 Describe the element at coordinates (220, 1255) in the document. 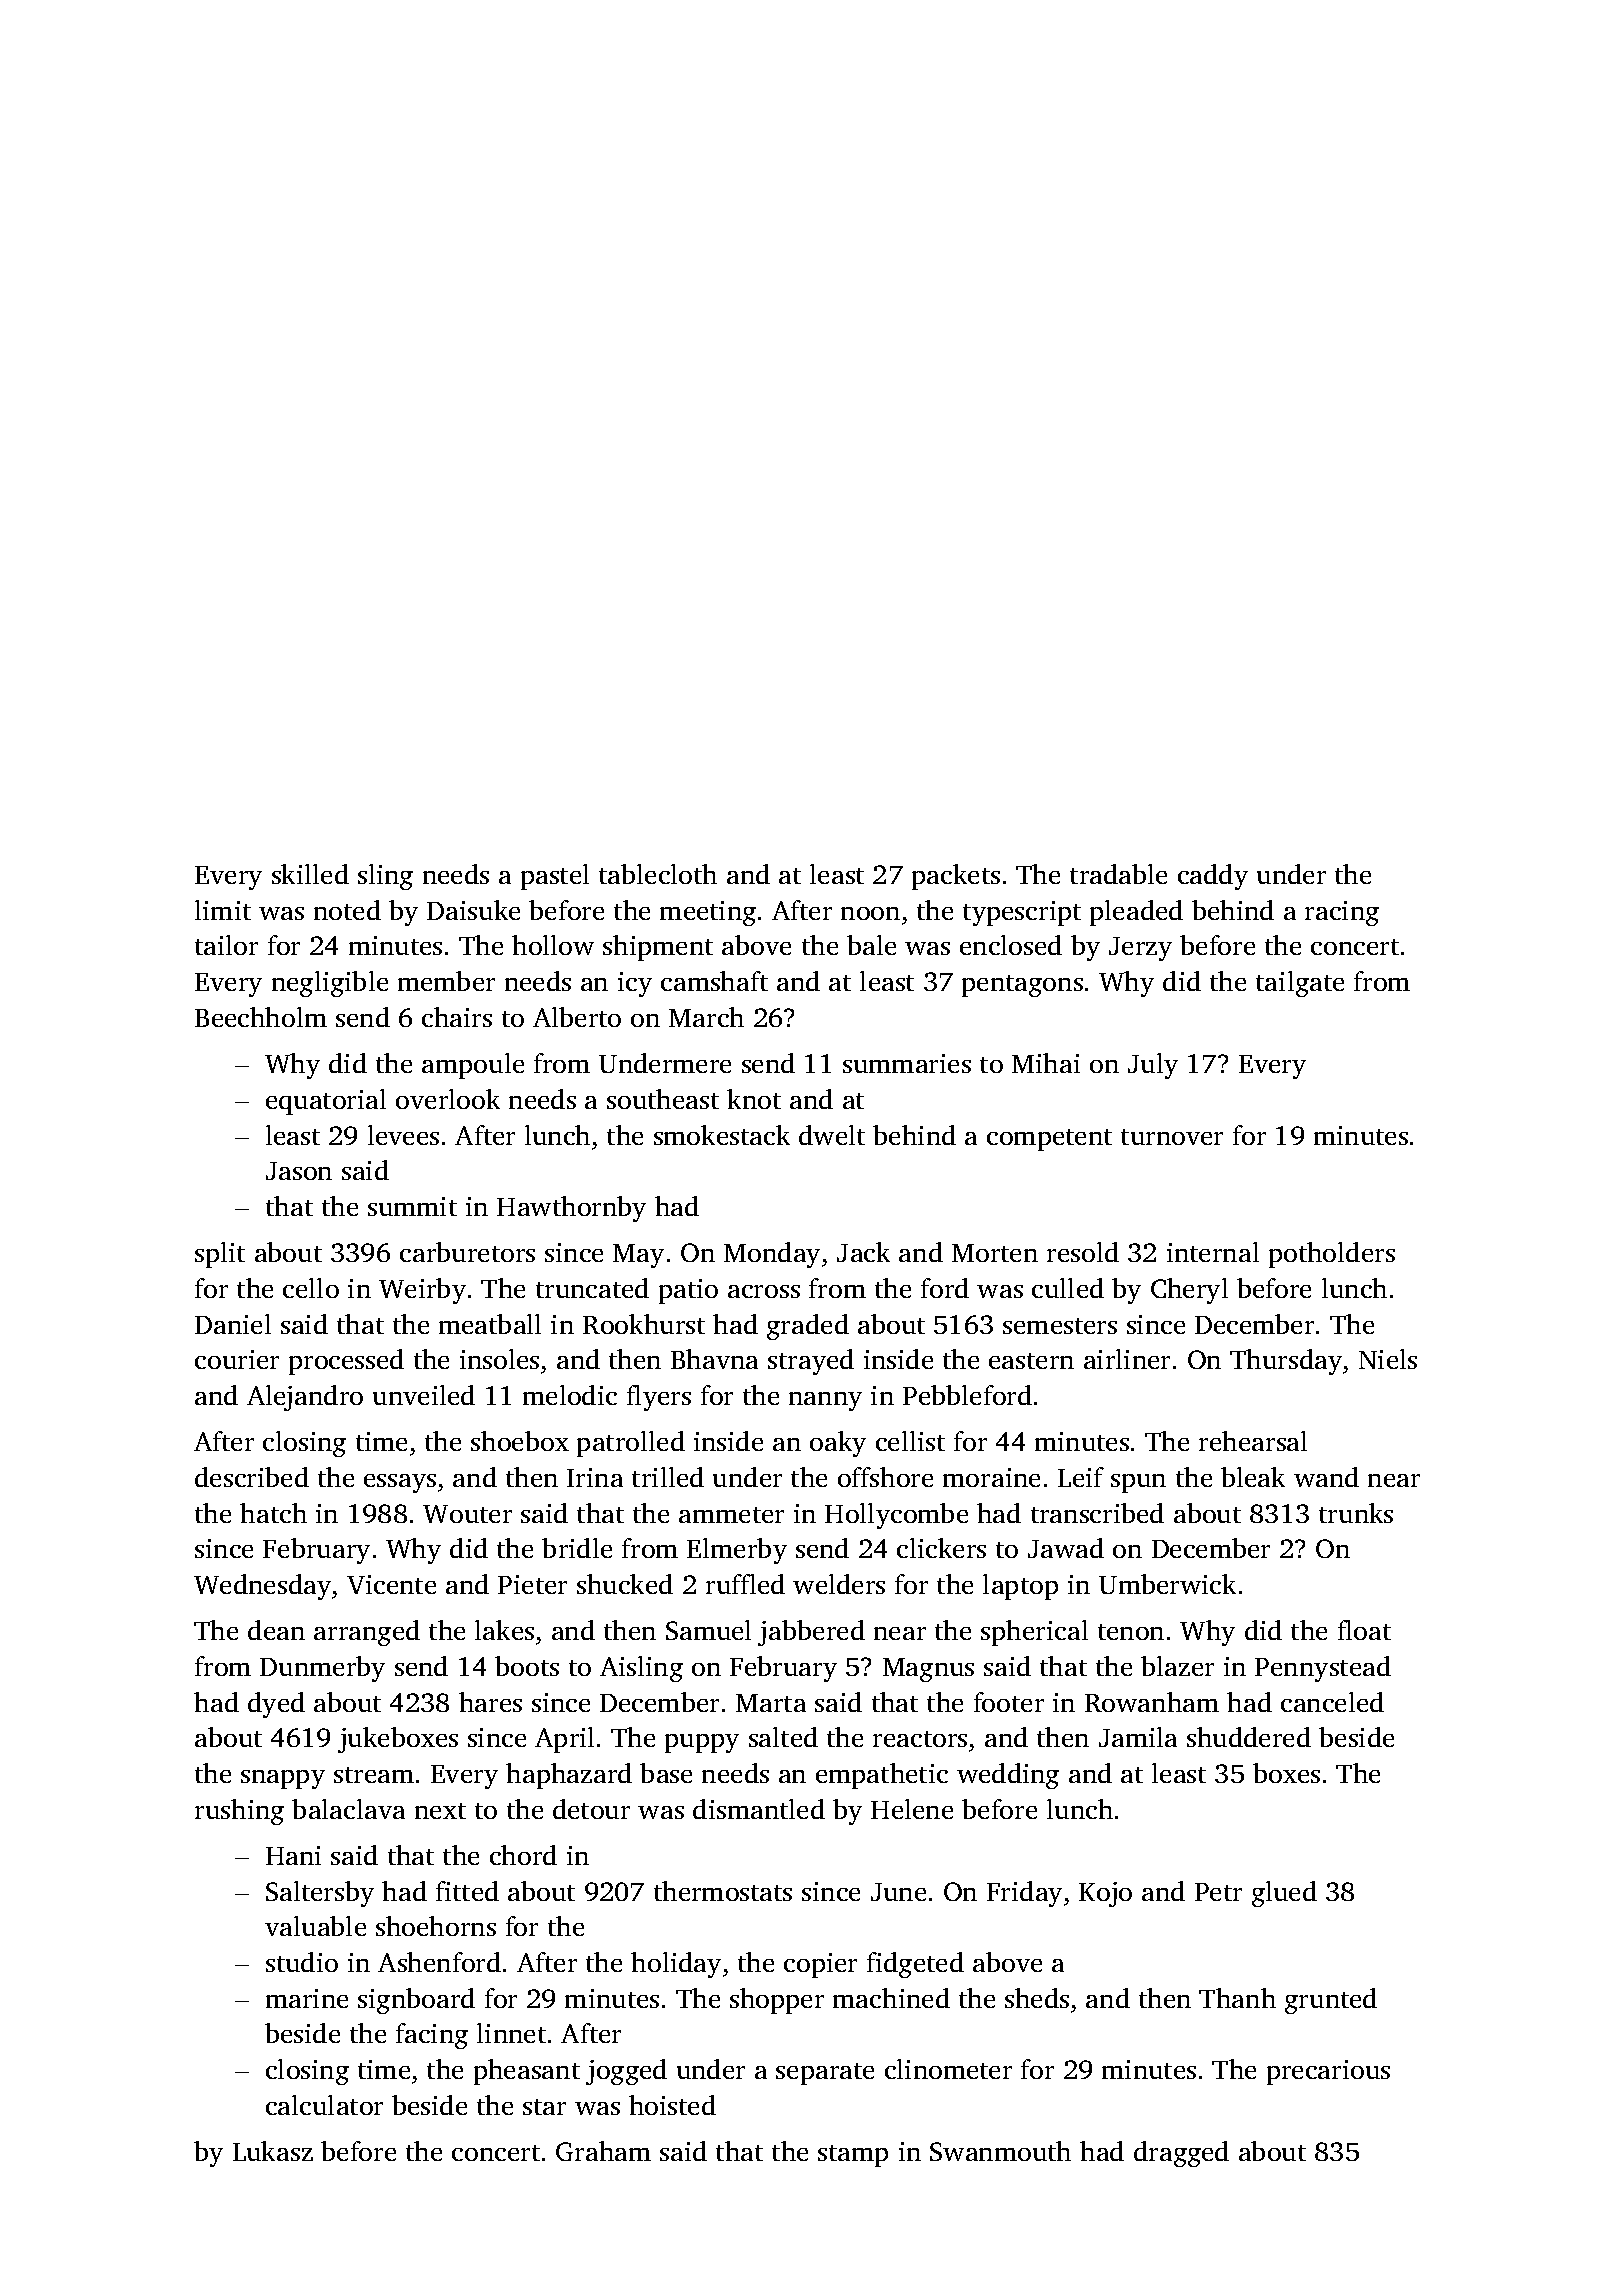

I see `split` at that location.
